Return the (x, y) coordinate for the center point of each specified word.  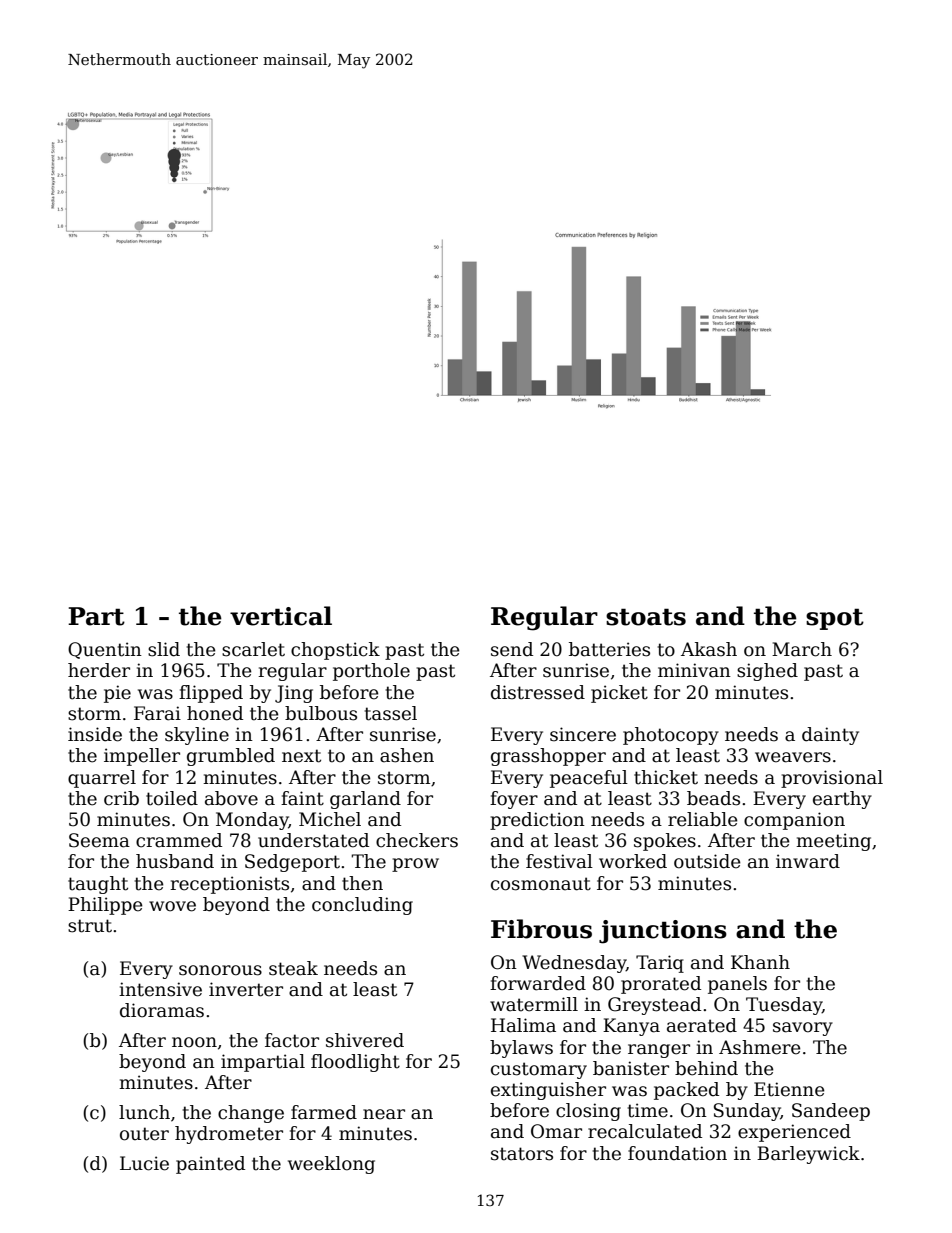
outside (707, 861)
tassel (391, 713)
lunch (144, 1112)
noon (194, 1042)
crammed (179, 840)
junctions (663, 932)
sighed (767, 672)
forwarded (538, 983)
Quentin (105, 650)
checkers (417, 840)
